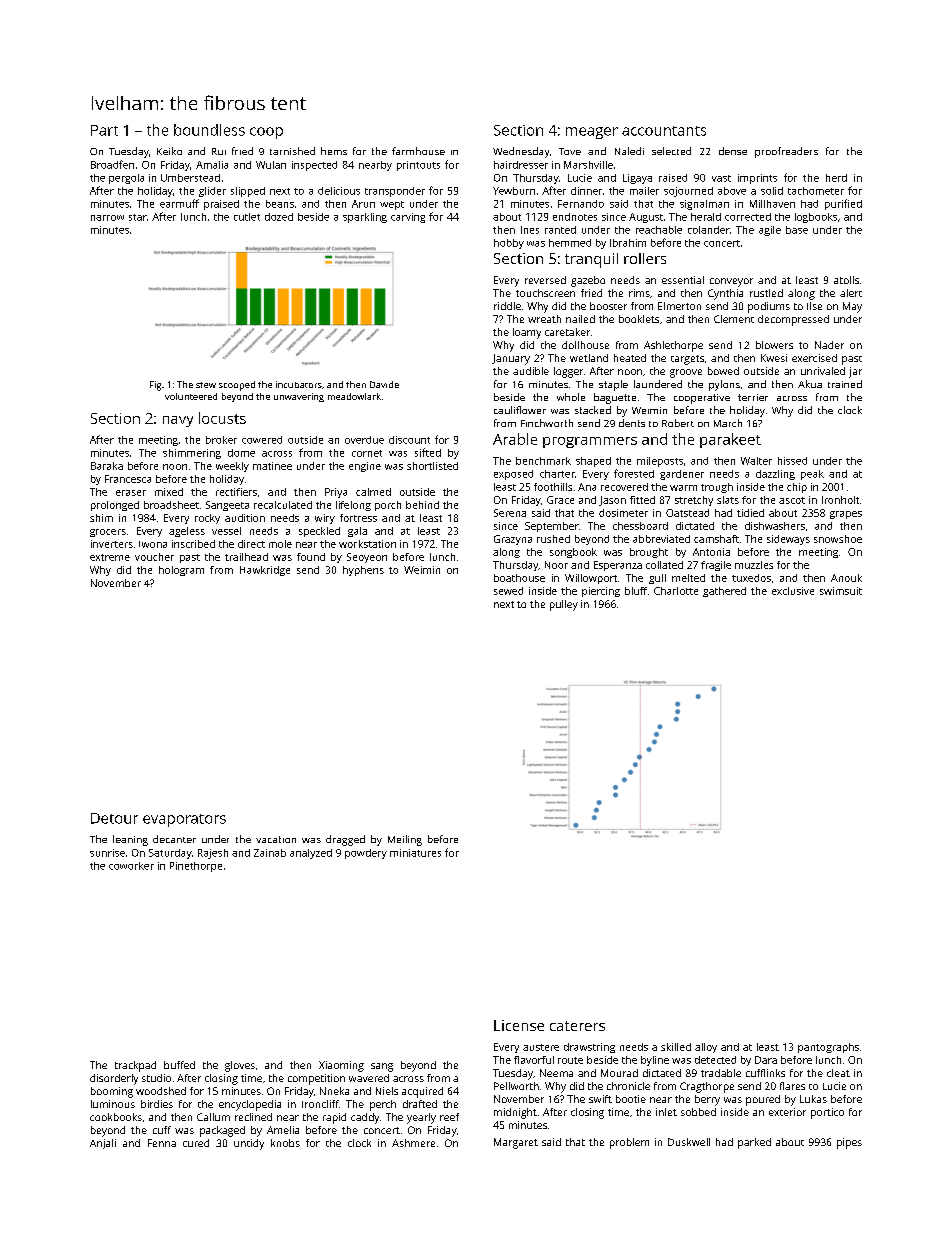 The image size is (952, 1233). What do you see at coordinates (114, 1079) in the page?
I see `disorderly` at bounding box center [114, 1079].
